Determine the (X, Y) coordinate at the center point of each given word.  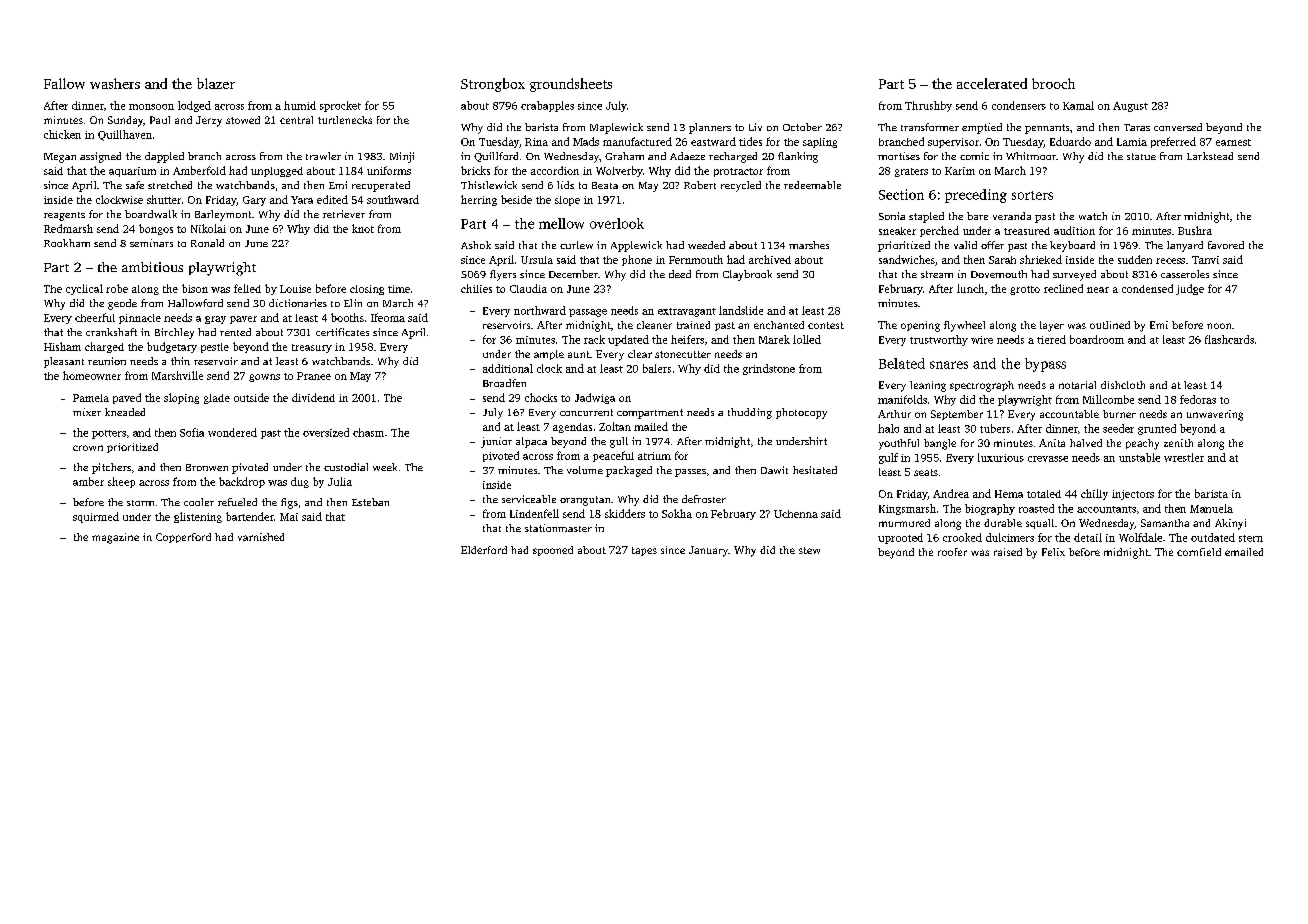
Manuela (1211, 508)
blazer (216, 83)
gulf (888, 458)
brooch (1053, 83)
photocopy (801, 413)
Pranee (314, 376)
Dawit (774, 470)
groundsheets (571, 85)
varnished (261, 537)
